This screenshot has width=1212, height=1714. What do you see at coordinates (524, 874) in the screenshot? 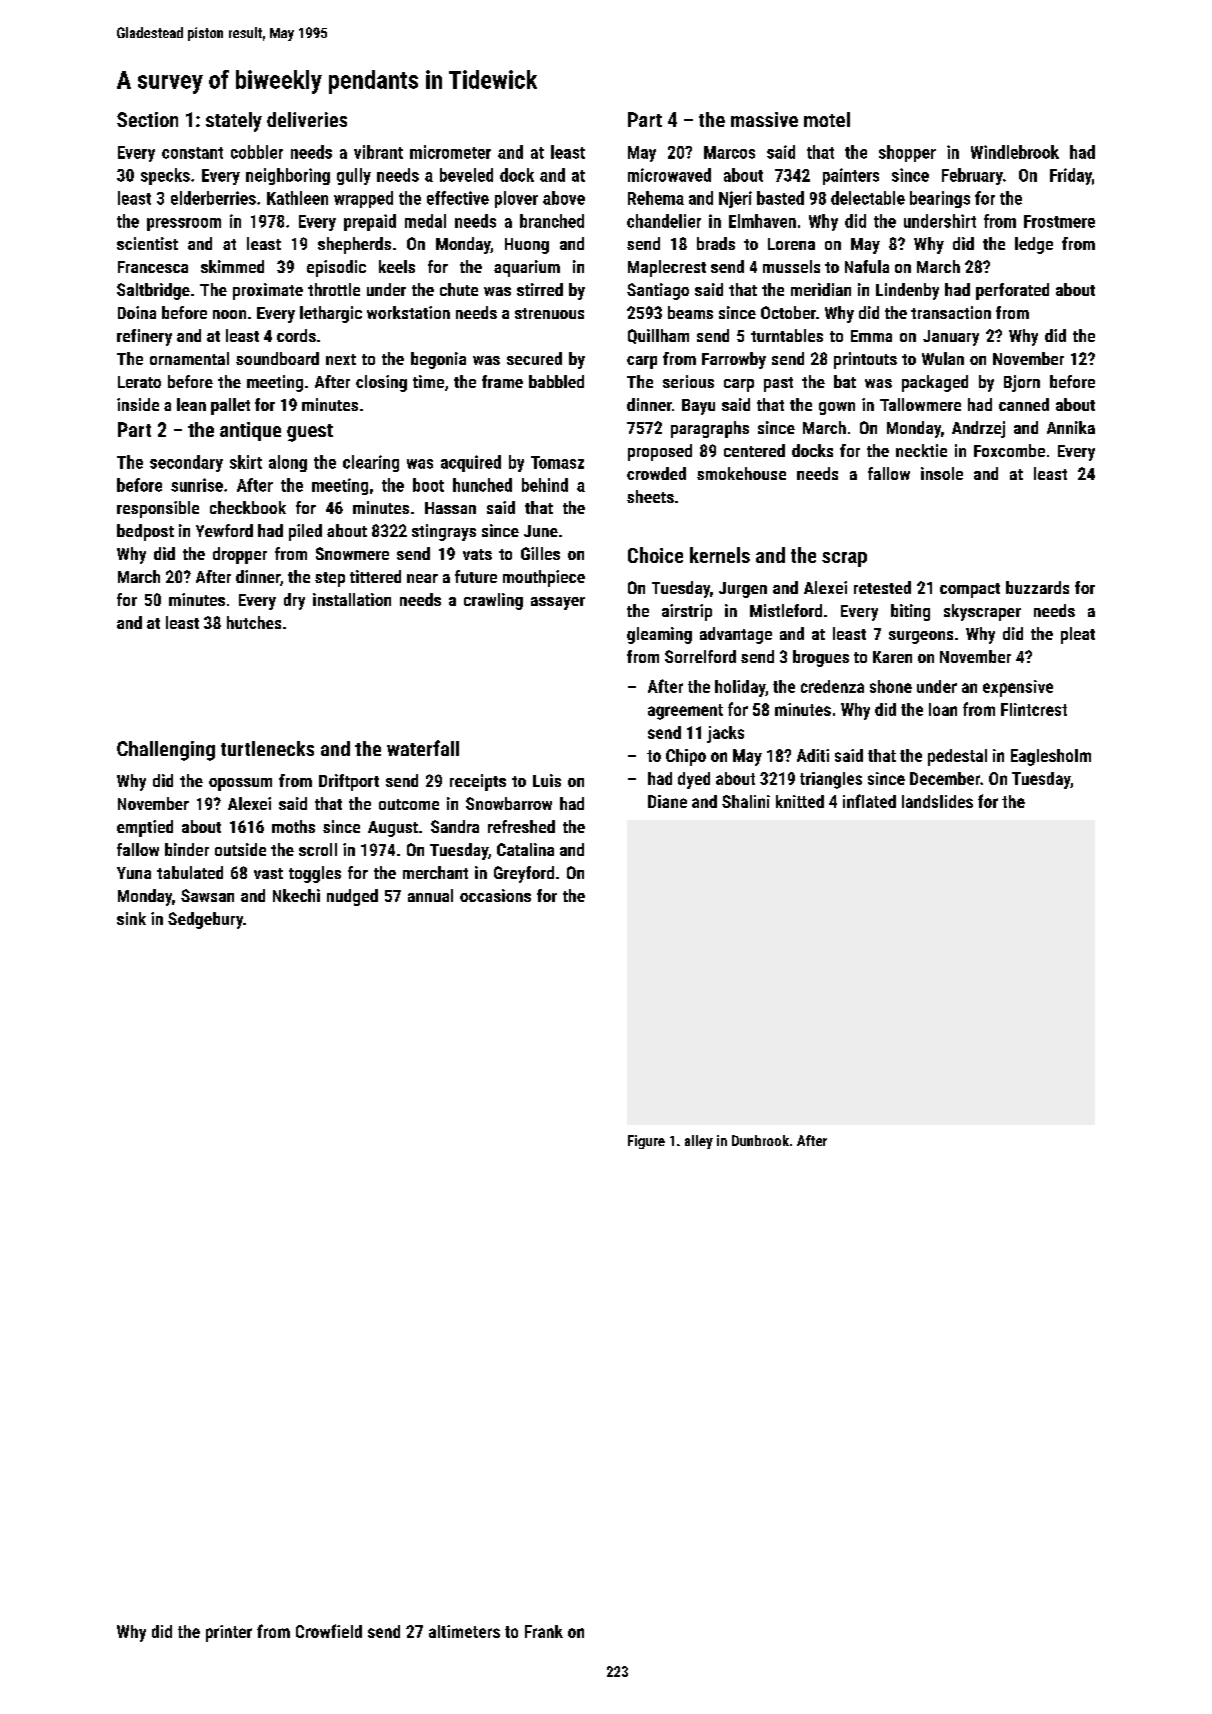
I see `Greyford` at bounding box center [524, 874].
